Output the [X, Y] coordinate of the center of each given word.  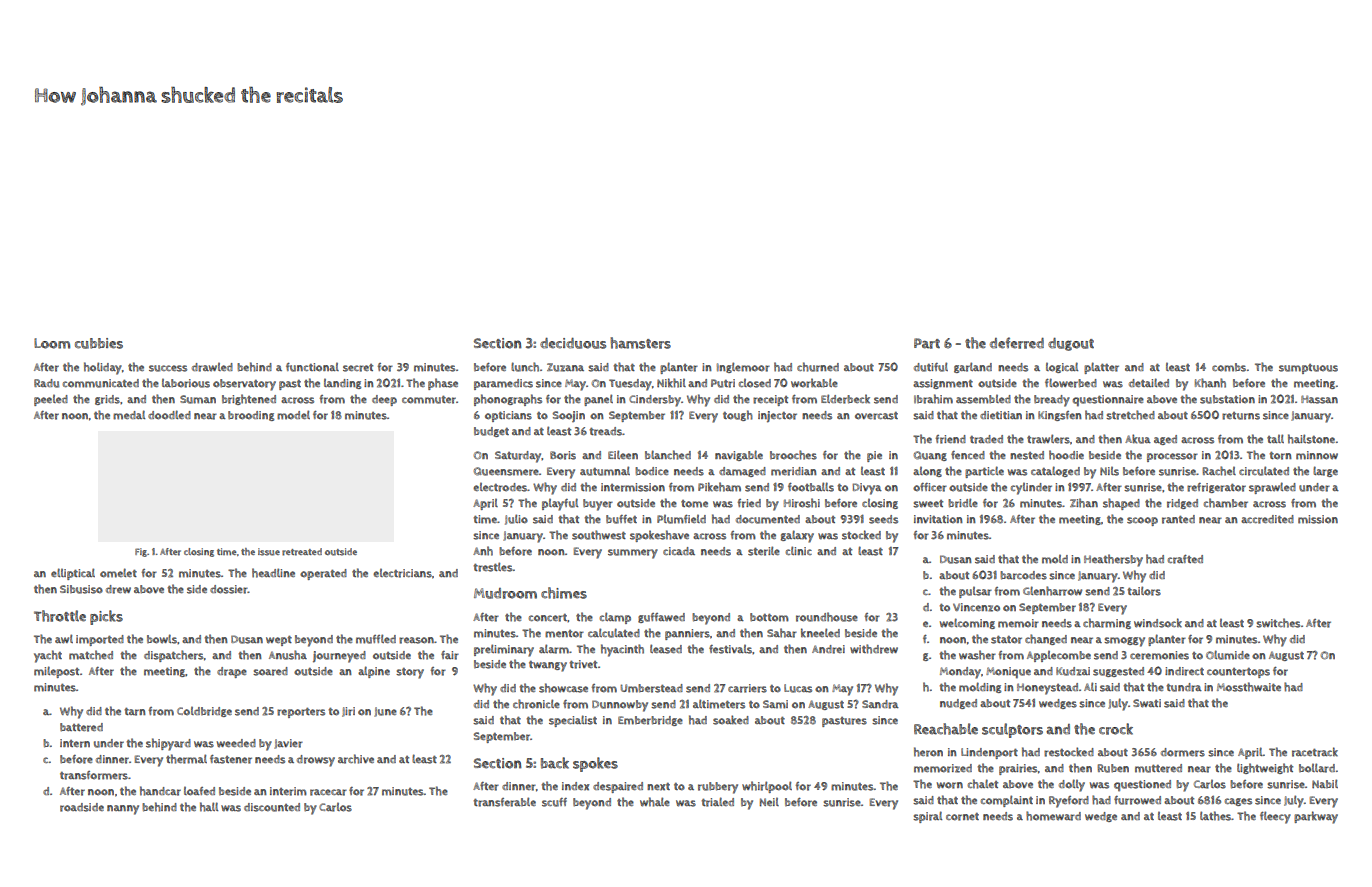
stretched [1130, 415]
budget [491, 432]
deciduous [573, 343]
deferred [1017, 343]
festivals [730, 649]
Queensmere [506, 471]
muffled [376, 639]
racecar [328, 792]
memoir [1018, 623]
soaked [731, 720]
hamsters [640, 343]
